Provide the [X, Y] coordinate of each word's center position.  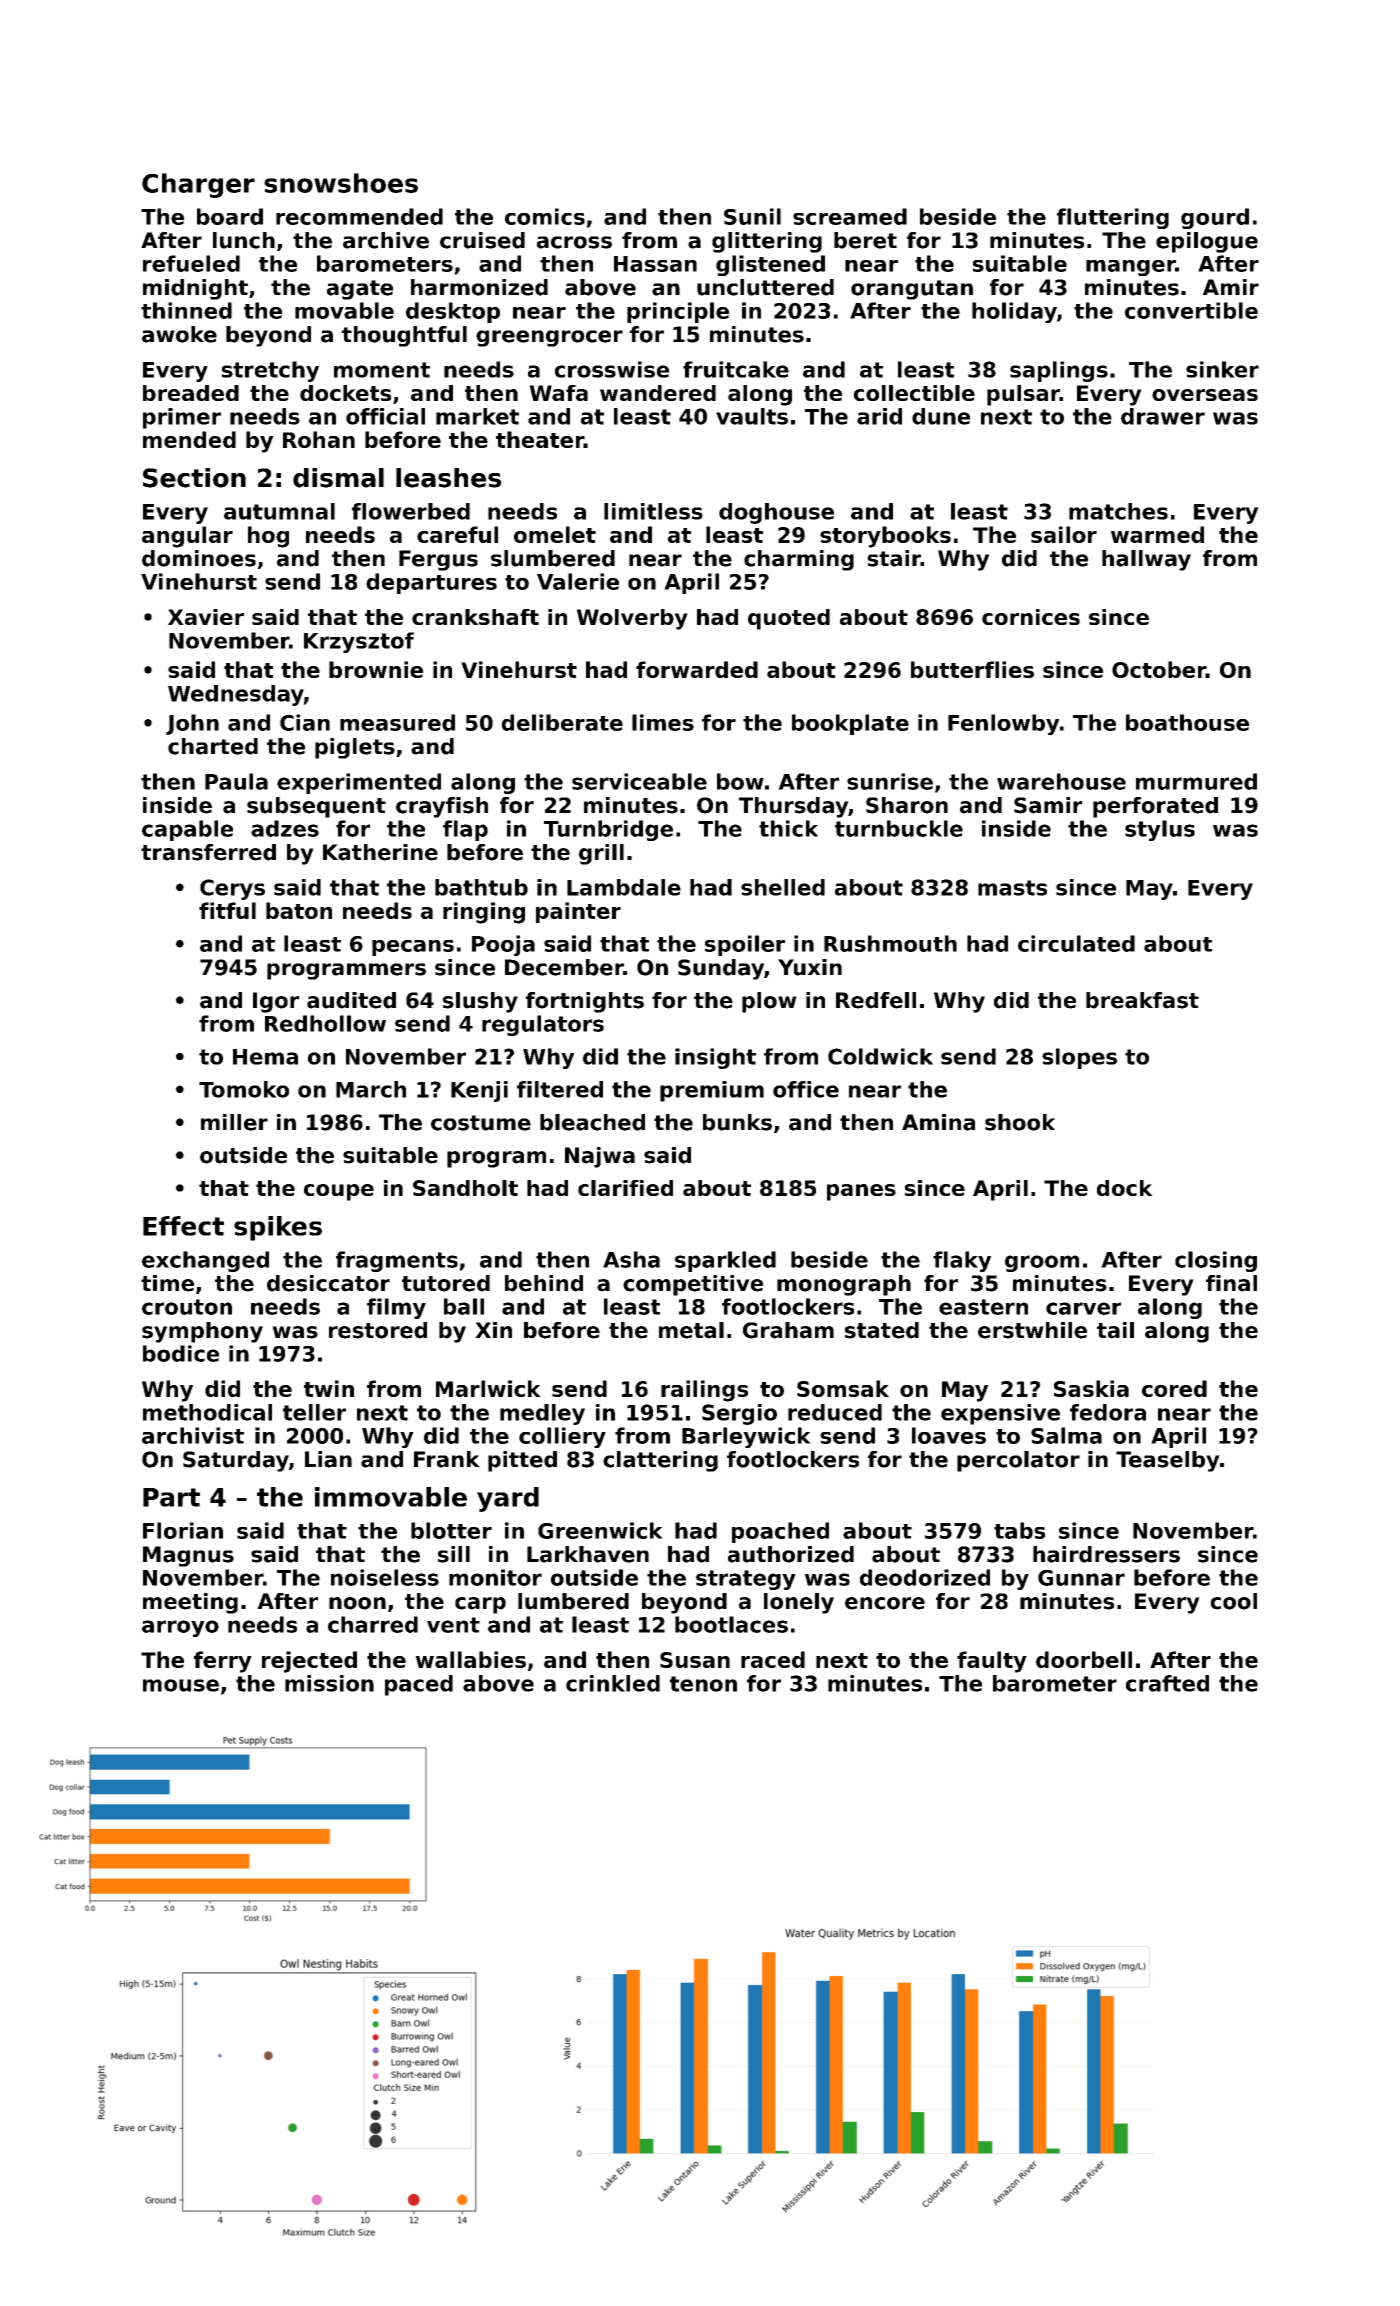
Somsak [843, 1388]
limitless [653, 511]
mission [329, 1683]
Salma [1066, 1435]
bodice [181, 1353]
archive [386, 240]
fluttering [1113, 218]
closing [1216, 1261]
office [806, 1089]
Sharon [907, 805]
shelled [783, 887]
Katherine [380, 852]
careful [457, 534]
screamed [850, 216]
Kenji [479, 1091]
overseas [1205, 395]
